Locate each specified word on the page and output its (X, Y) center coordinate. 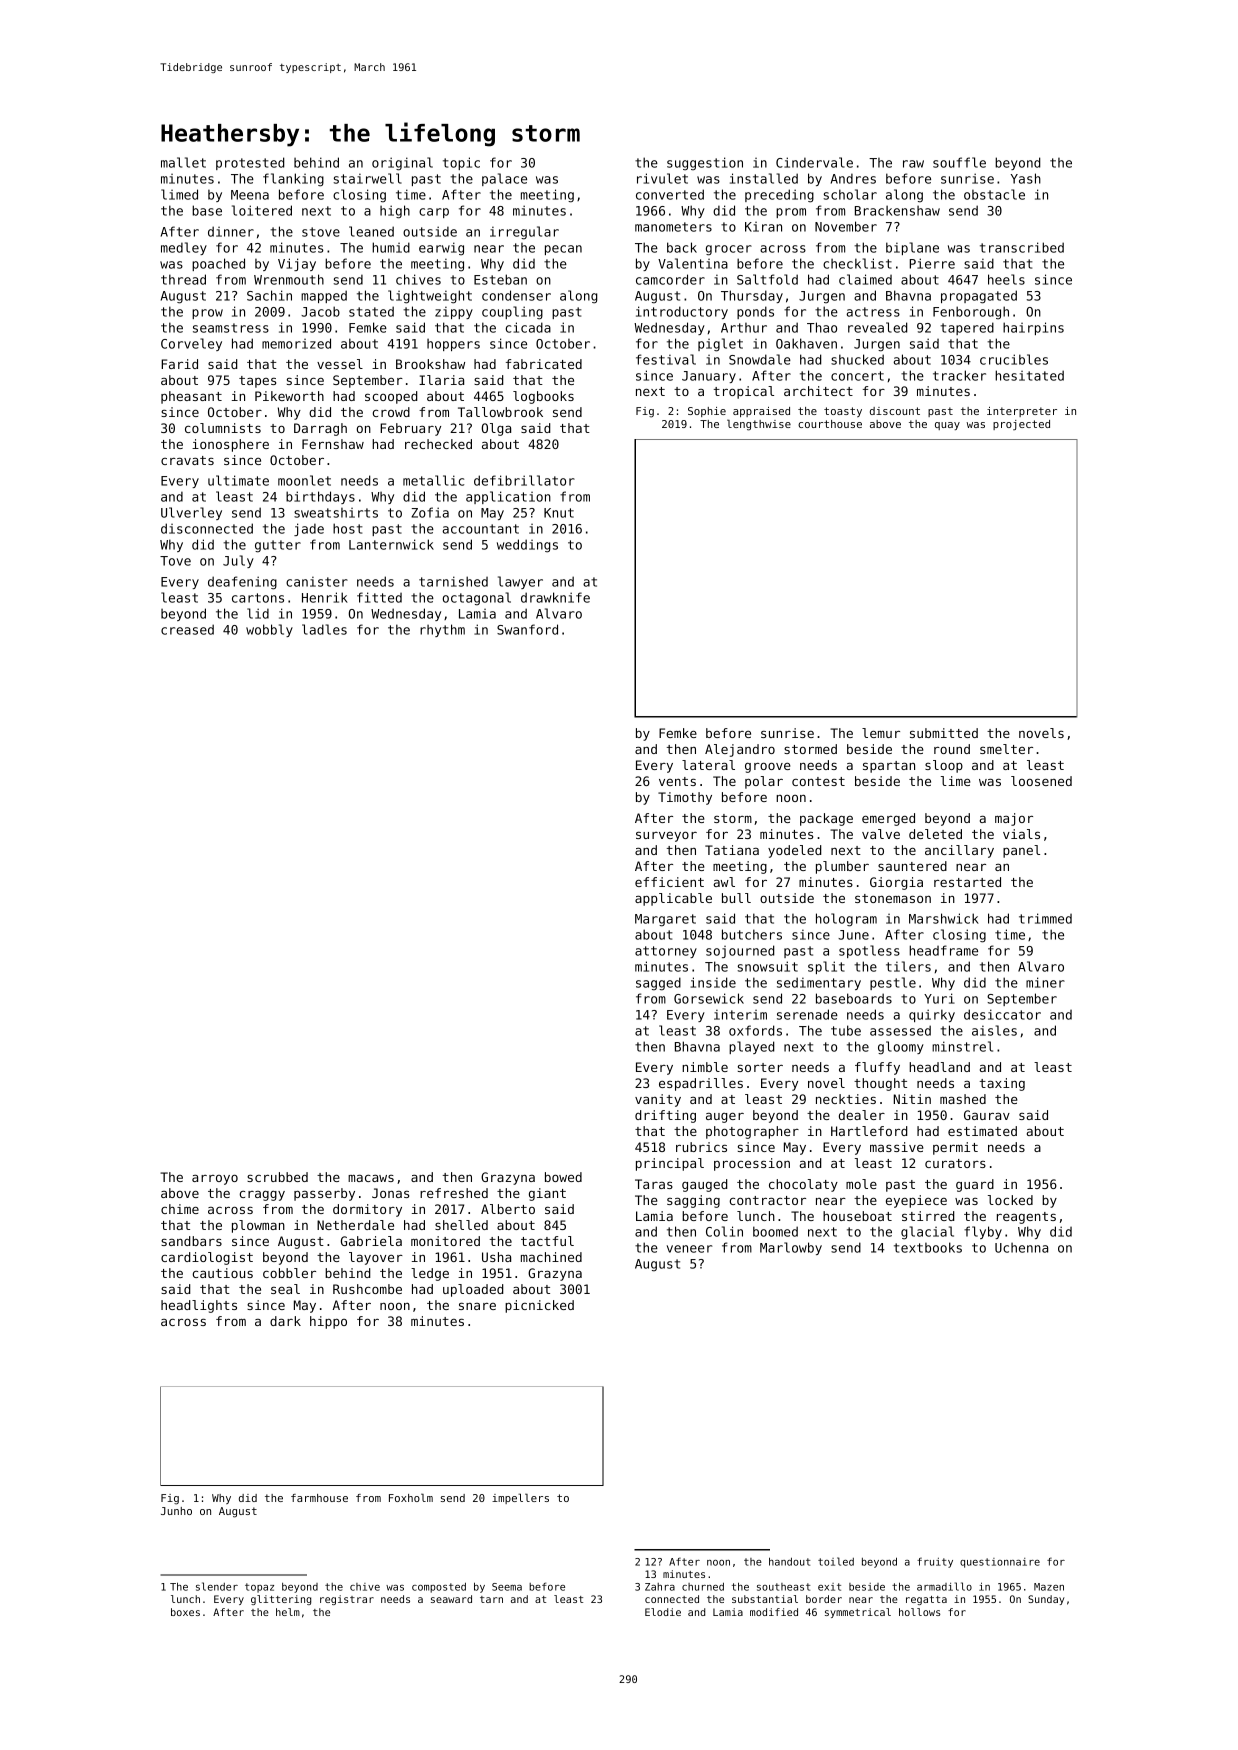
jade (309, 529)
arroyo (215, 1179)
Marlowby (791, 1248)
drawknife (555, 597)
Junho (176, 1511)
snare (477, 1306)
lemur (881, 733)
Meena (250, 195)
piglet (720, 345)
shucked (857, 359)
